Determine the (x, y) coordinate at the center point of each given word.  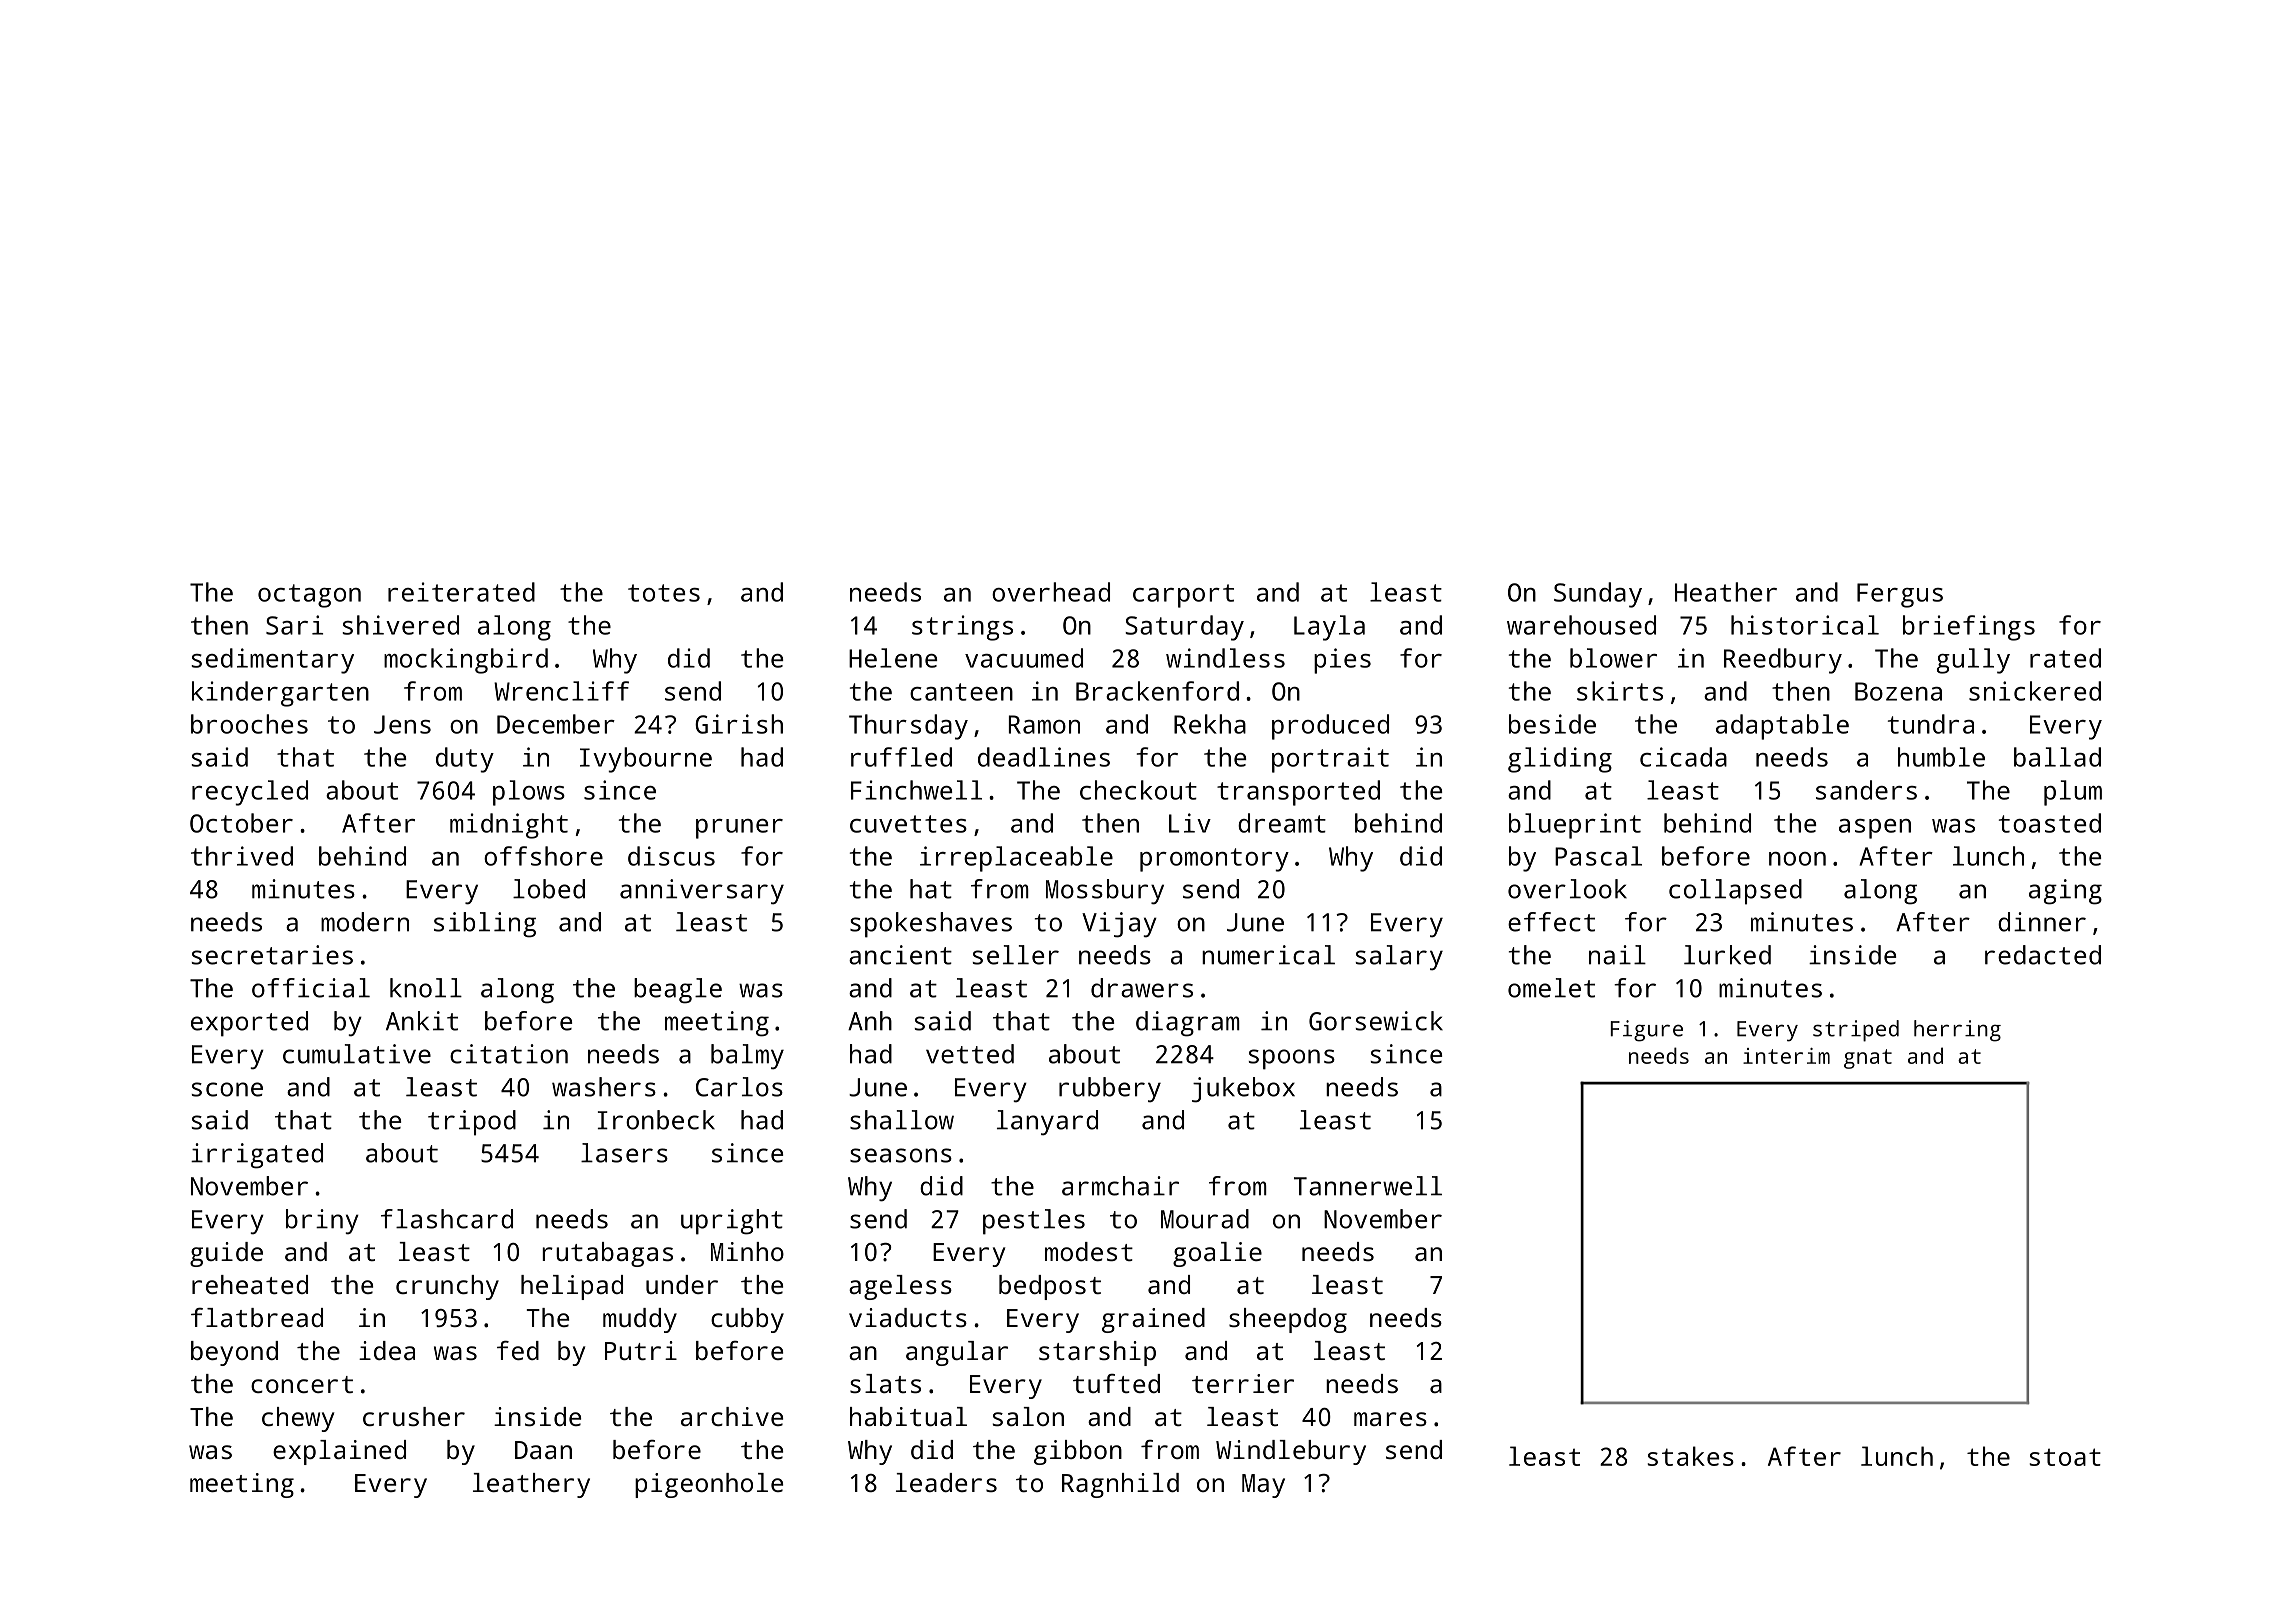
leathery (531, 1485)
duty (465, 760)
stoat (2065, 1457)
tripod (472, 1123)
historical (1805, 625)
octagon (309, 596)
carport (1183, 596)
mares (1390, 1419)
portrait (1330, 760)
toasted (2050, 823)
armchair (1120, 1186)
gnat (1868, 1059)
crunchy (447, 1287)
